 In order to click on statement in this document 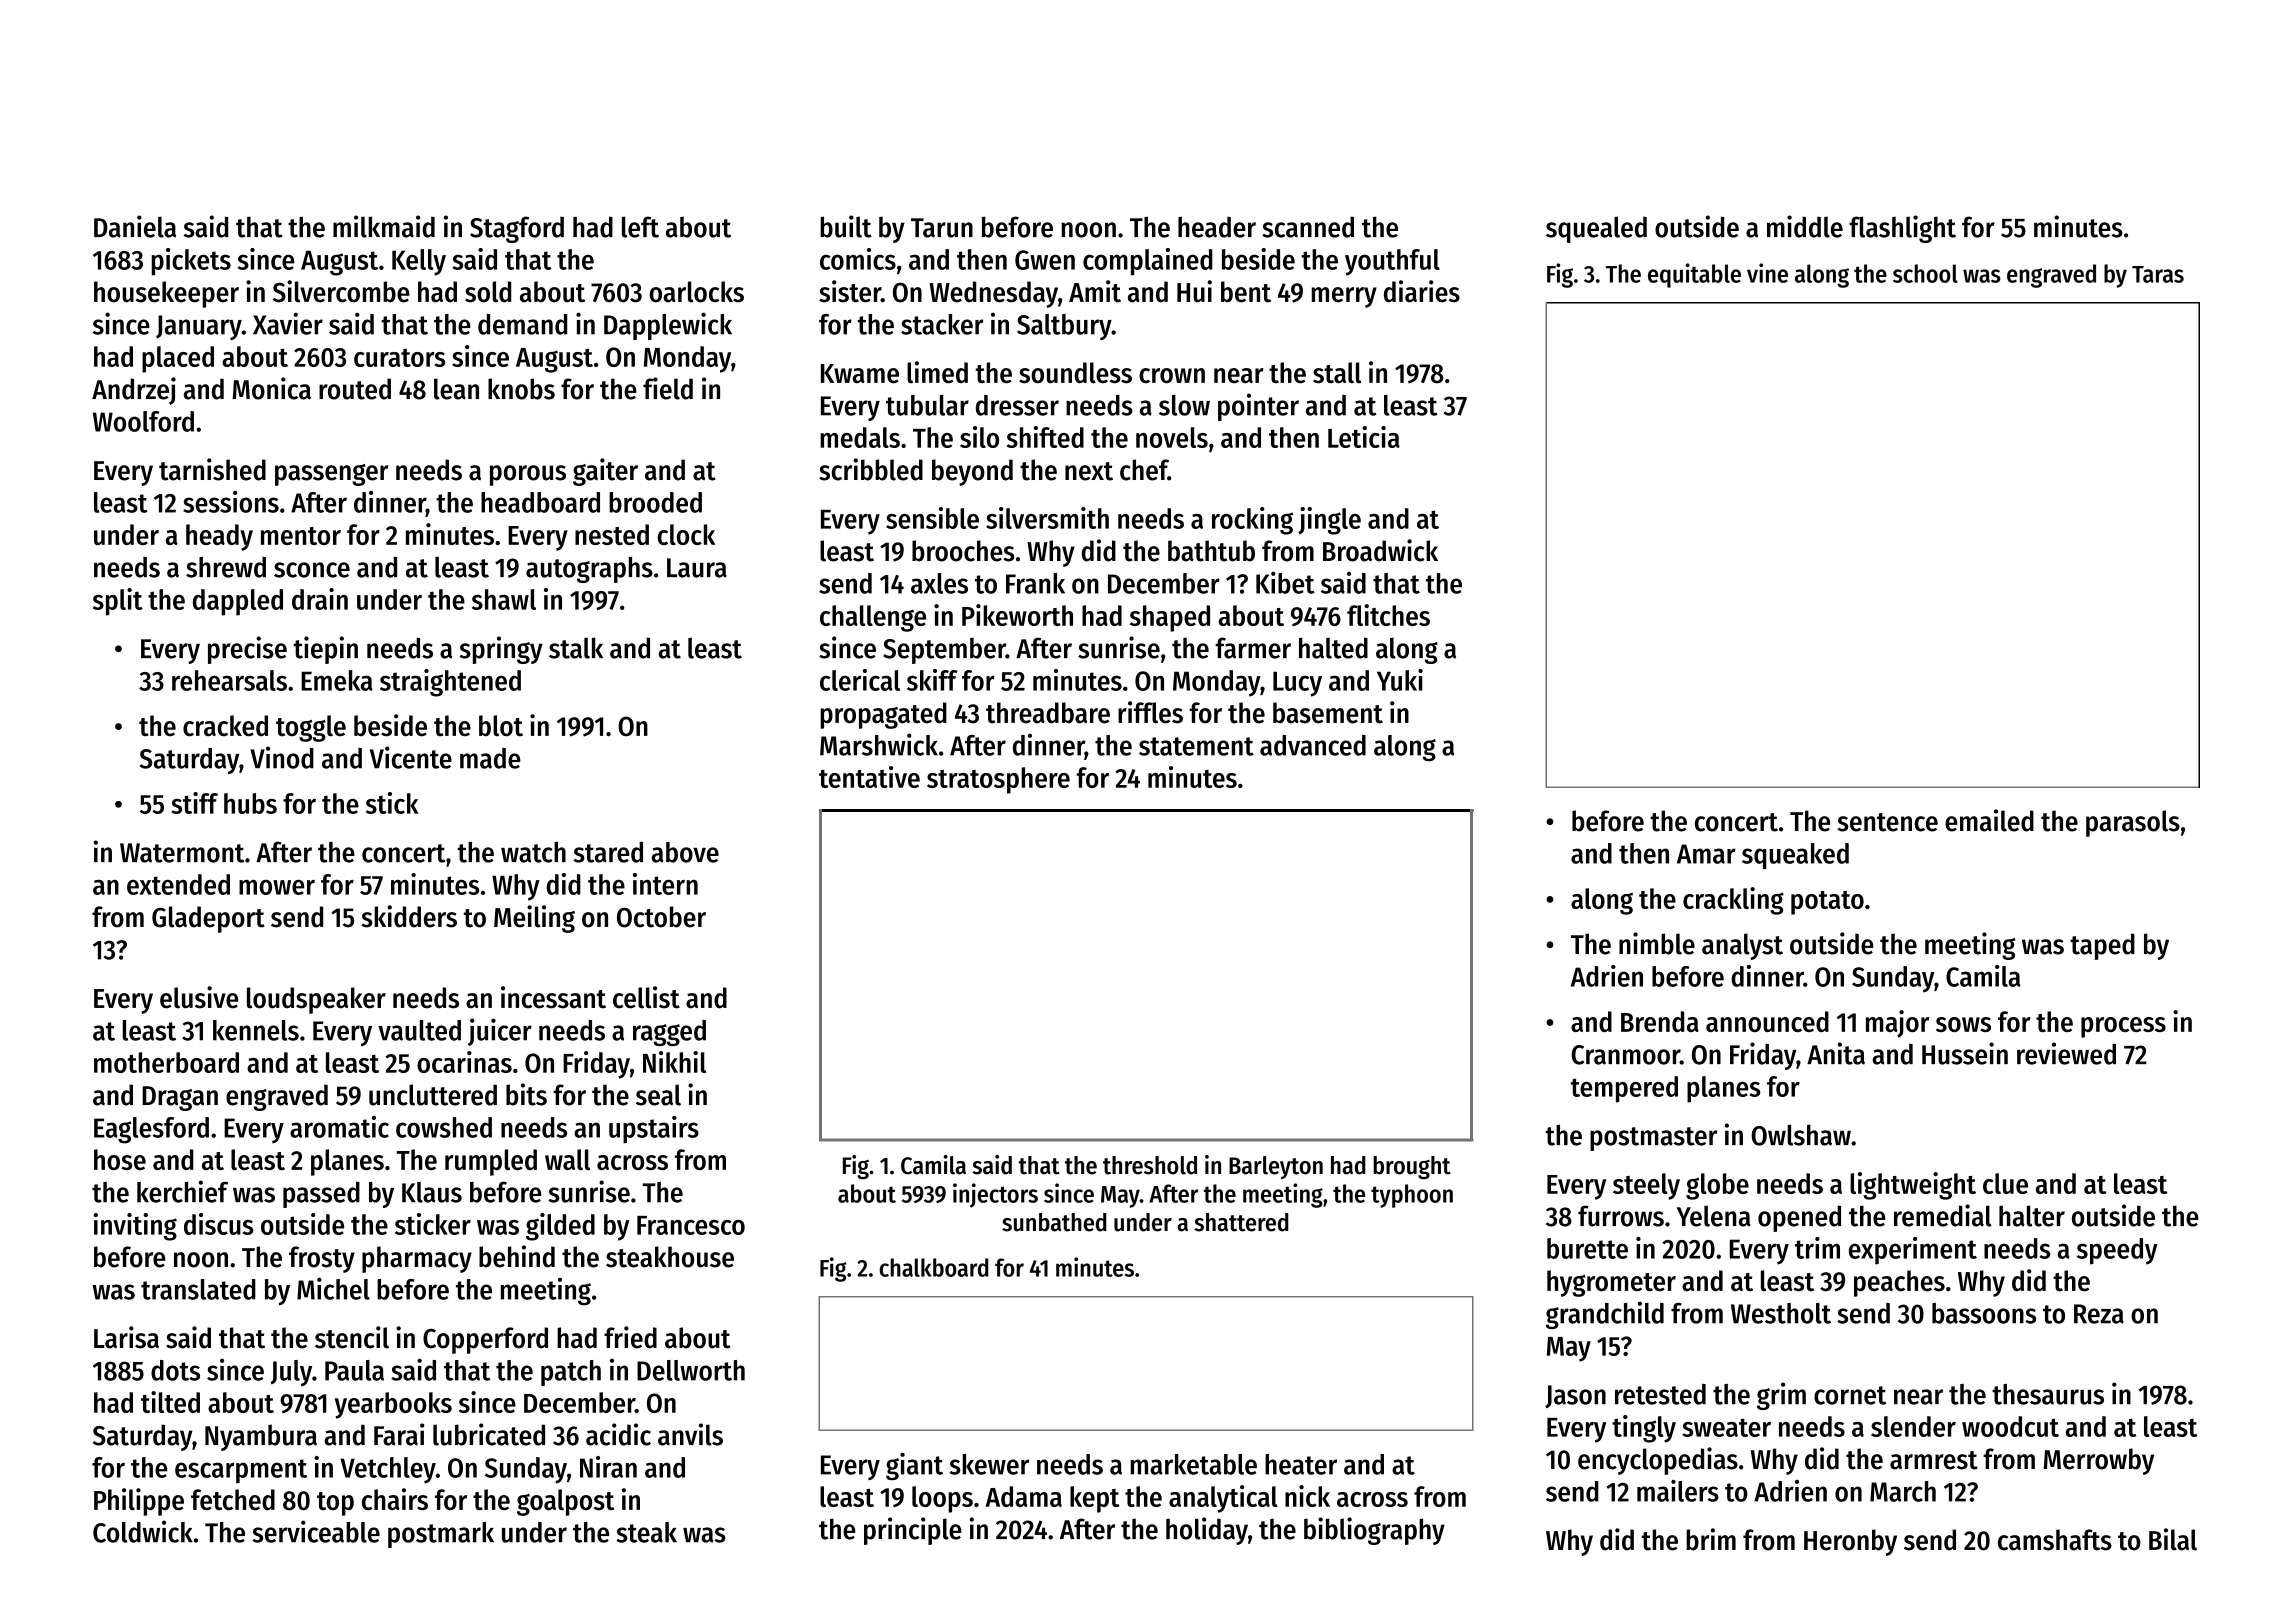, I will do `click(1196, 746)`.
